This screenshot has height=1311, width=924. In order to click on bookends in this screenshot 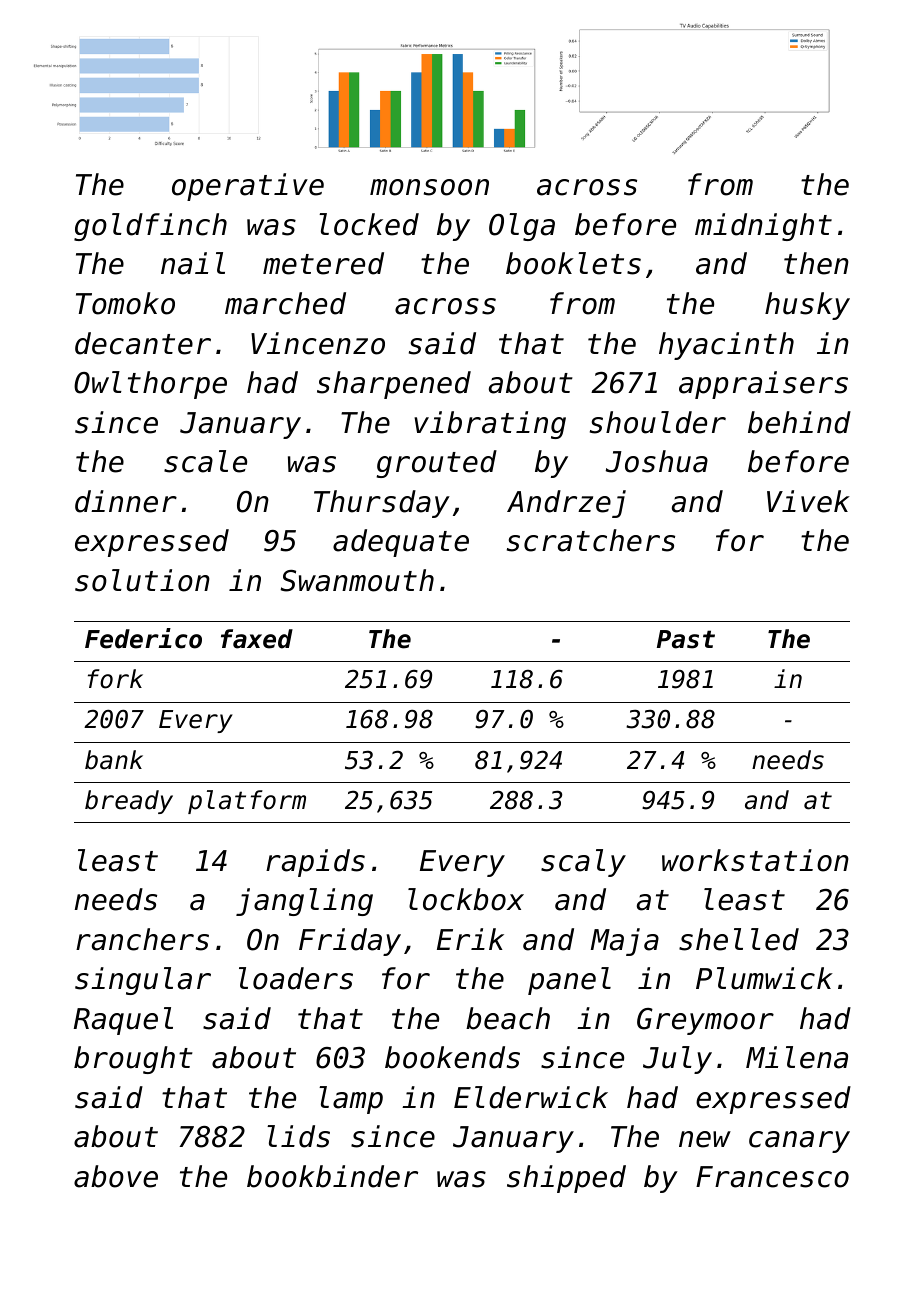, I will do `click(452, 1057)`.
